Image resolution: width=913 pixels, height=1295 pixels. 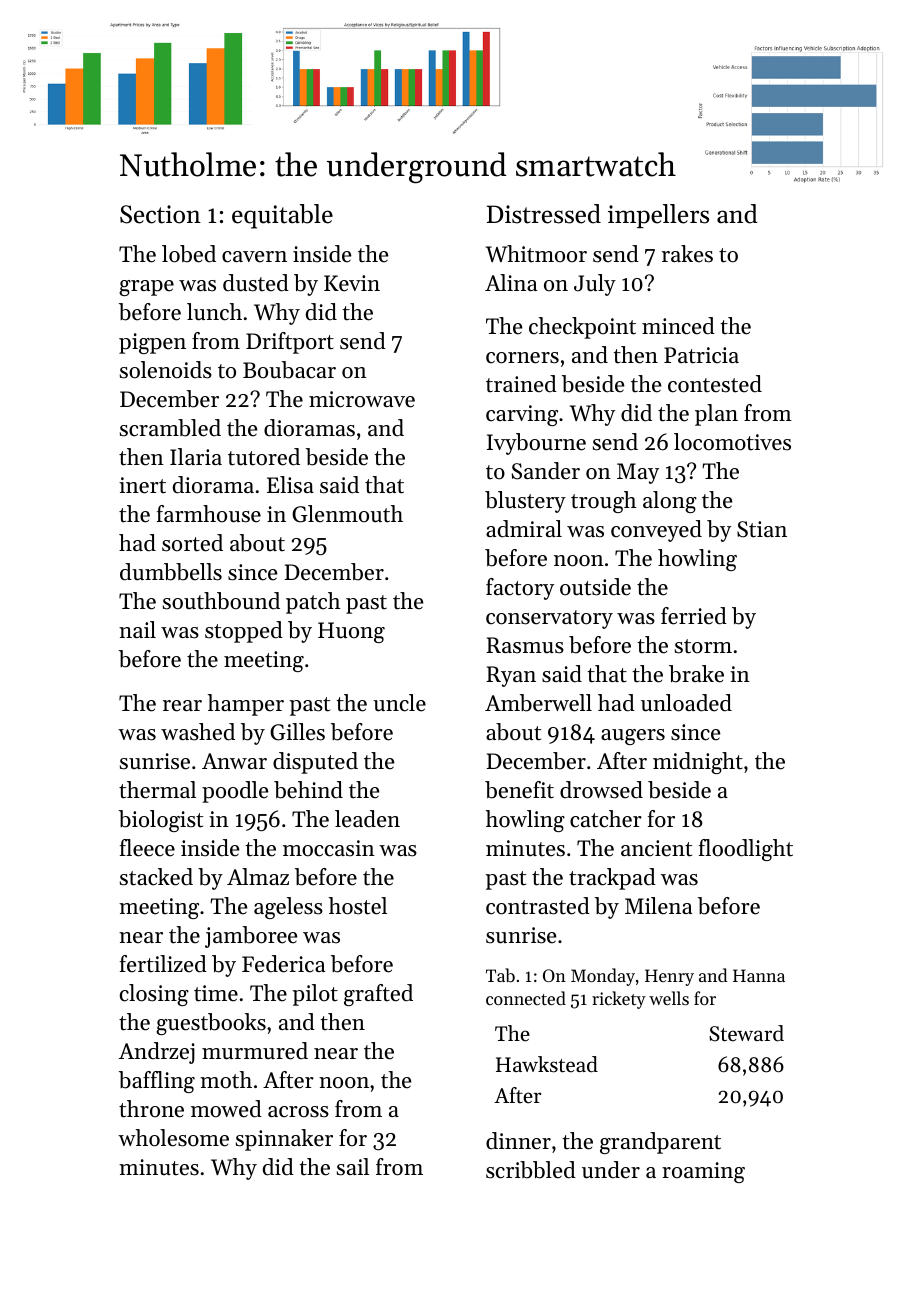 I want to click on ferried, so click(x=694, y=616).
